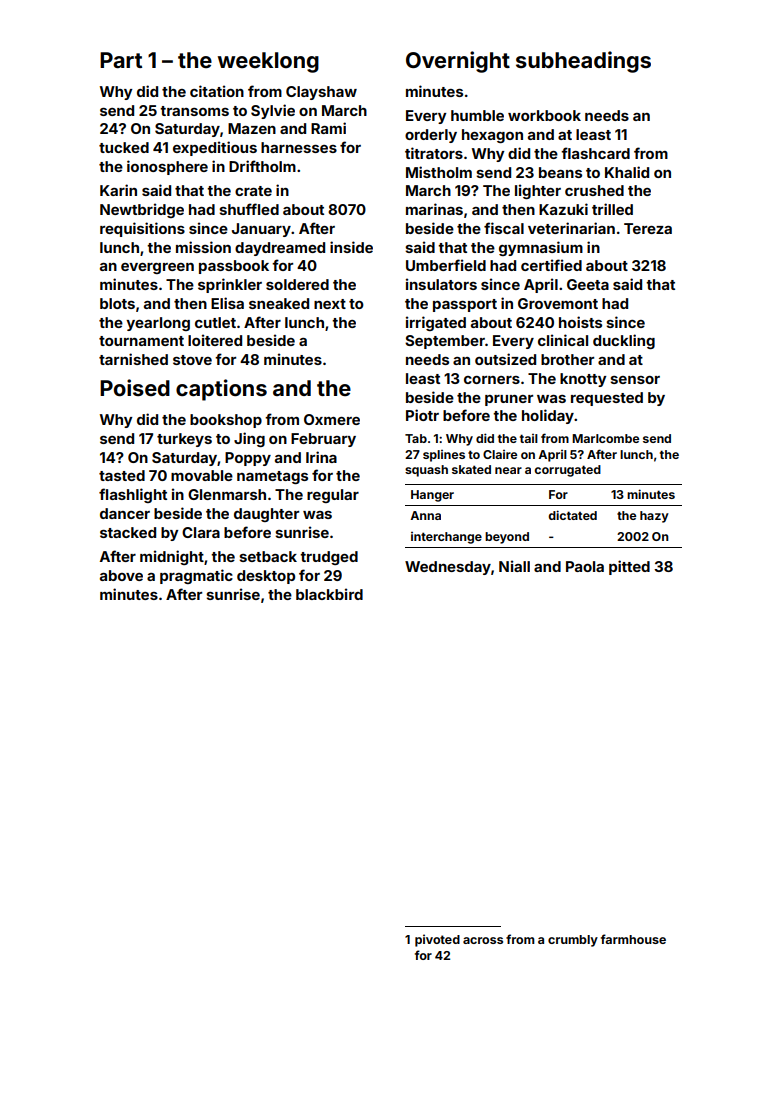  What do you see at coordinates (633, 939) in the document?
I see `farmhouse` at bounding box center [633, 939].
